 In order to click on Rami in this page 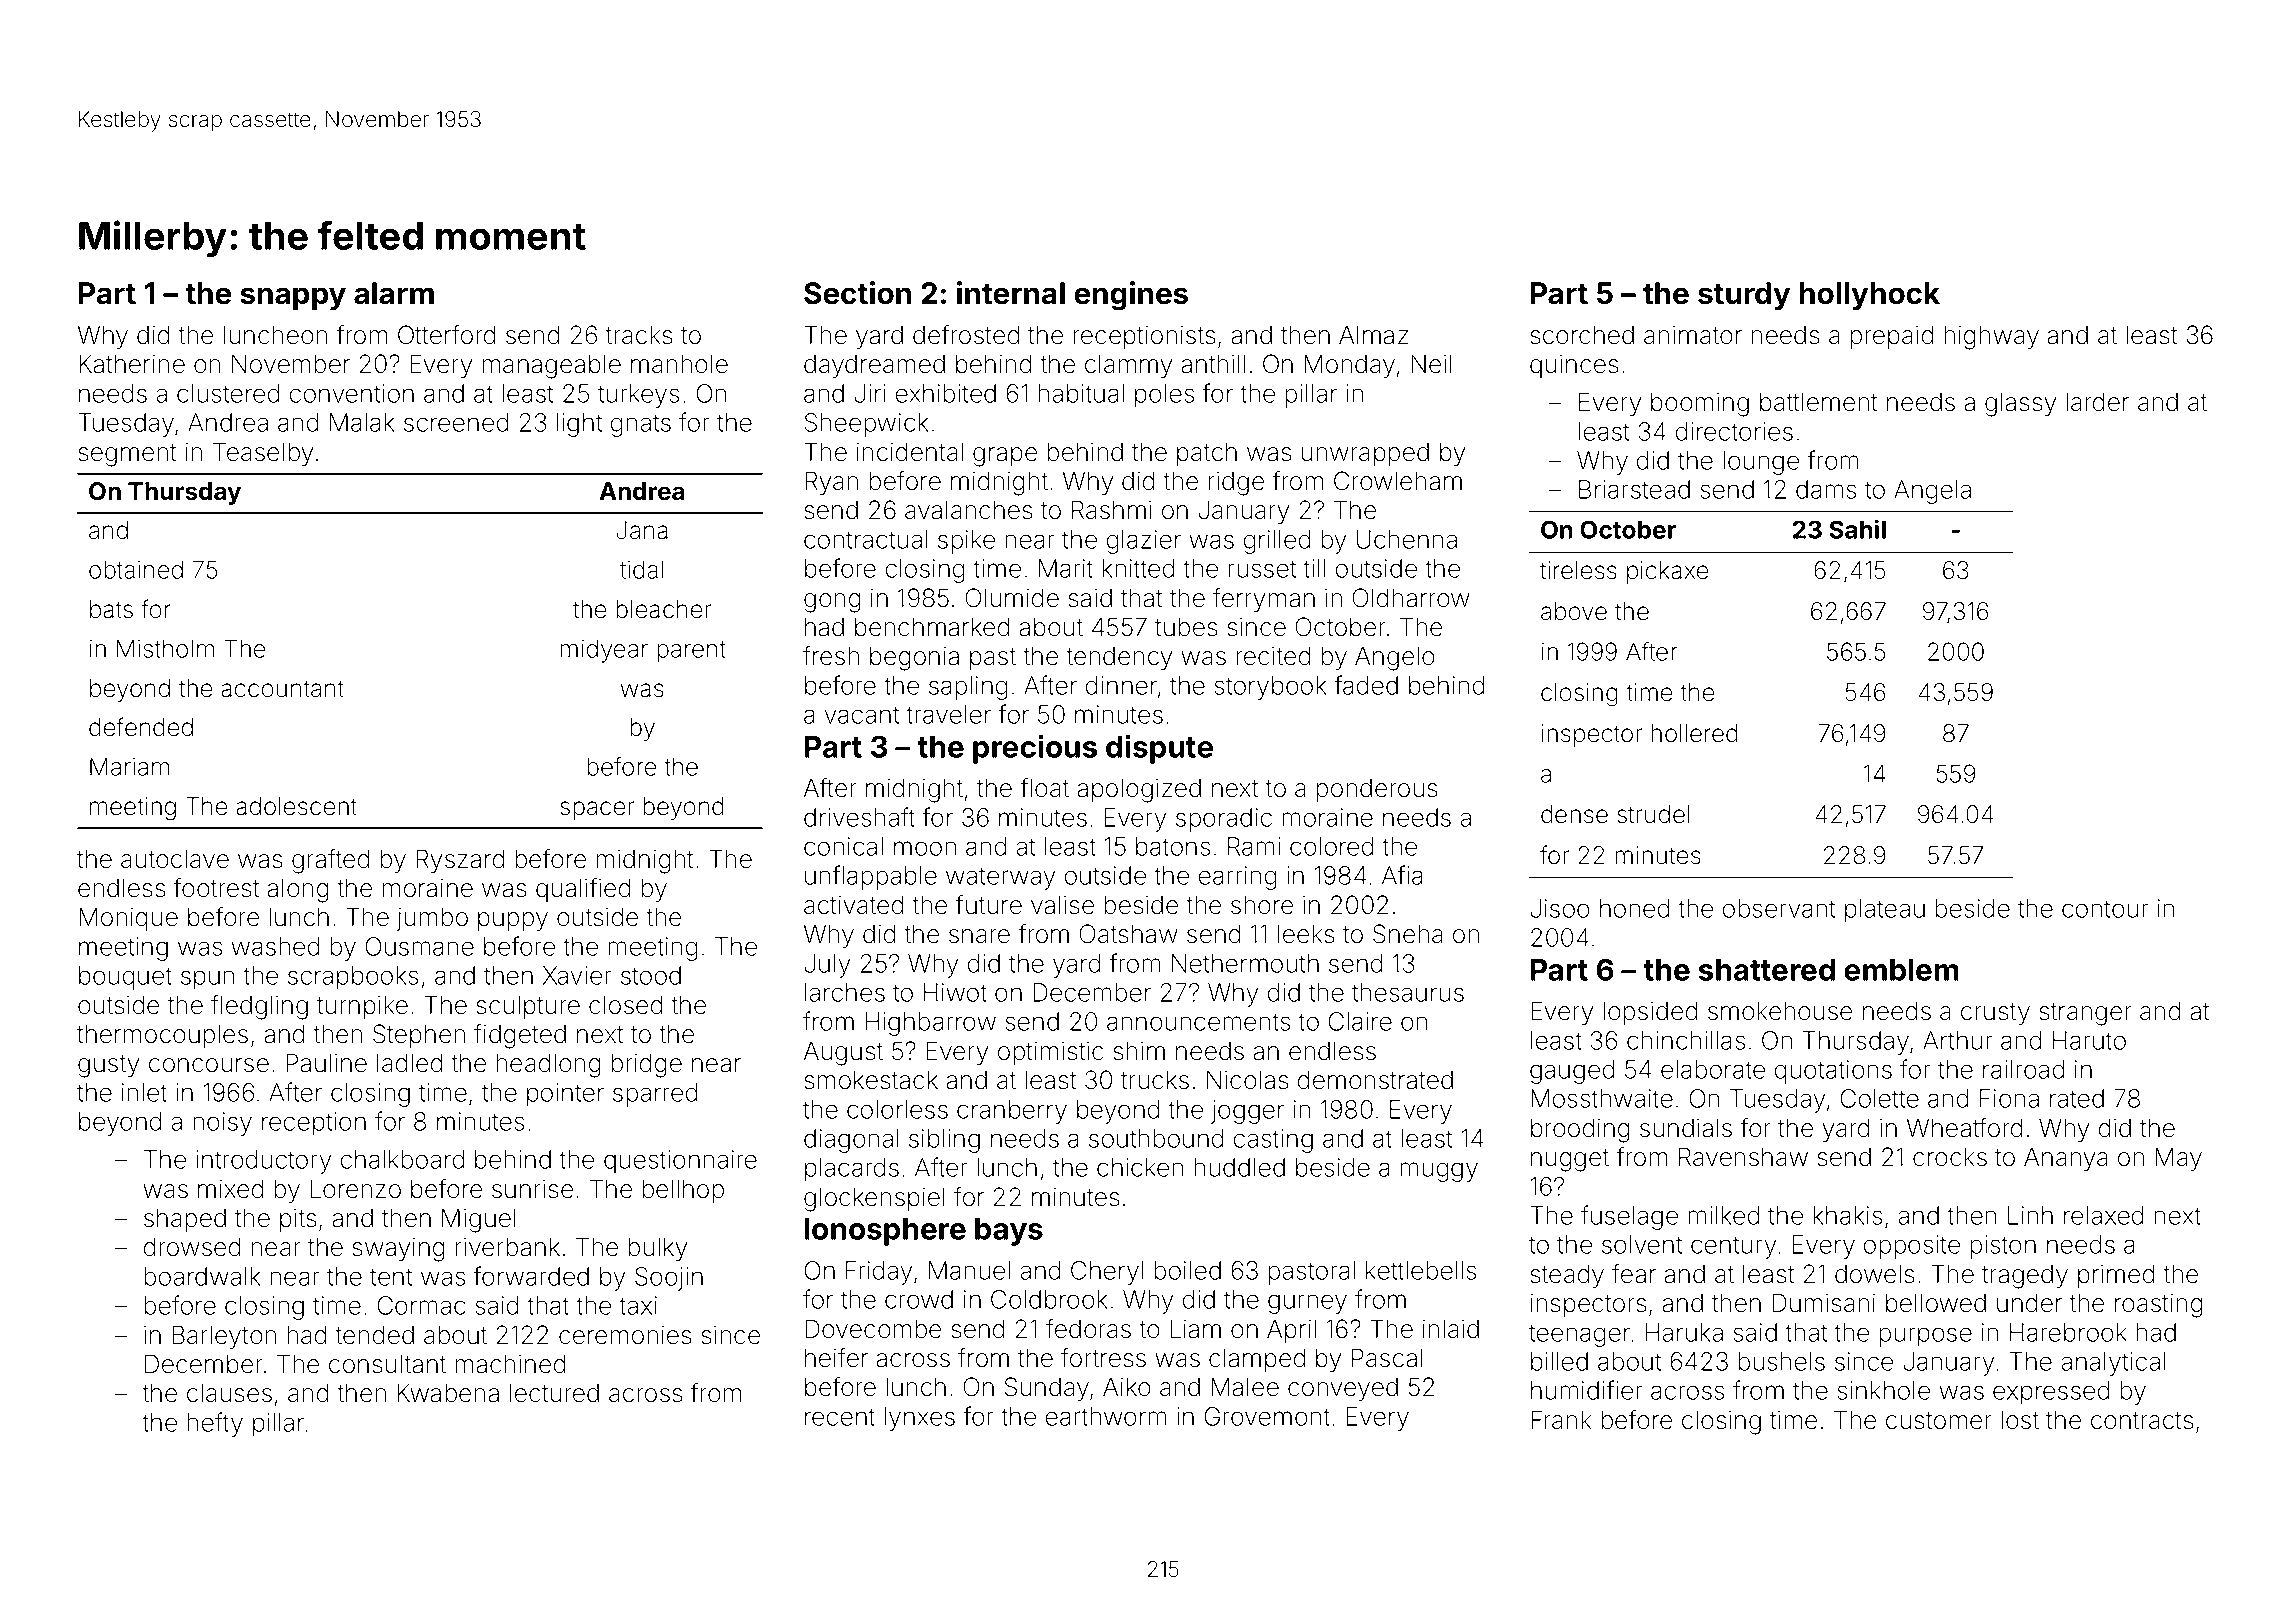, I will do `click(1254, 846)`.
